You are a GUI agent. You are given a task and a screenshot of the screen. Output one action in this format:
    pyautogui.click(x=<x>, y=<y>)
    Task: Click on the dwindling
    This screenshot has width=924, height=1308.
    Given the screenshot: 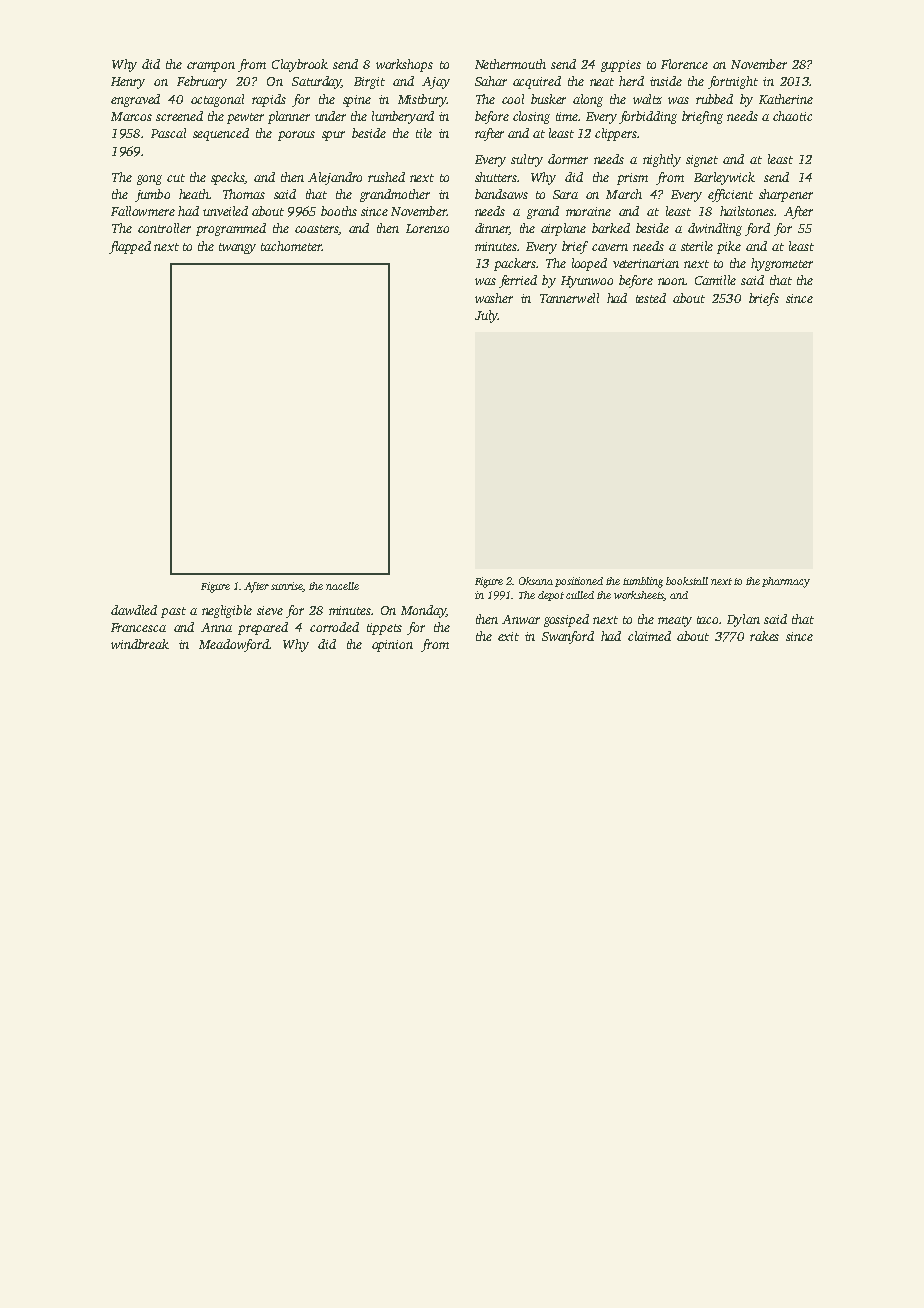 What is the action you would take?
    pyautogui.click(x=715, y=229)
